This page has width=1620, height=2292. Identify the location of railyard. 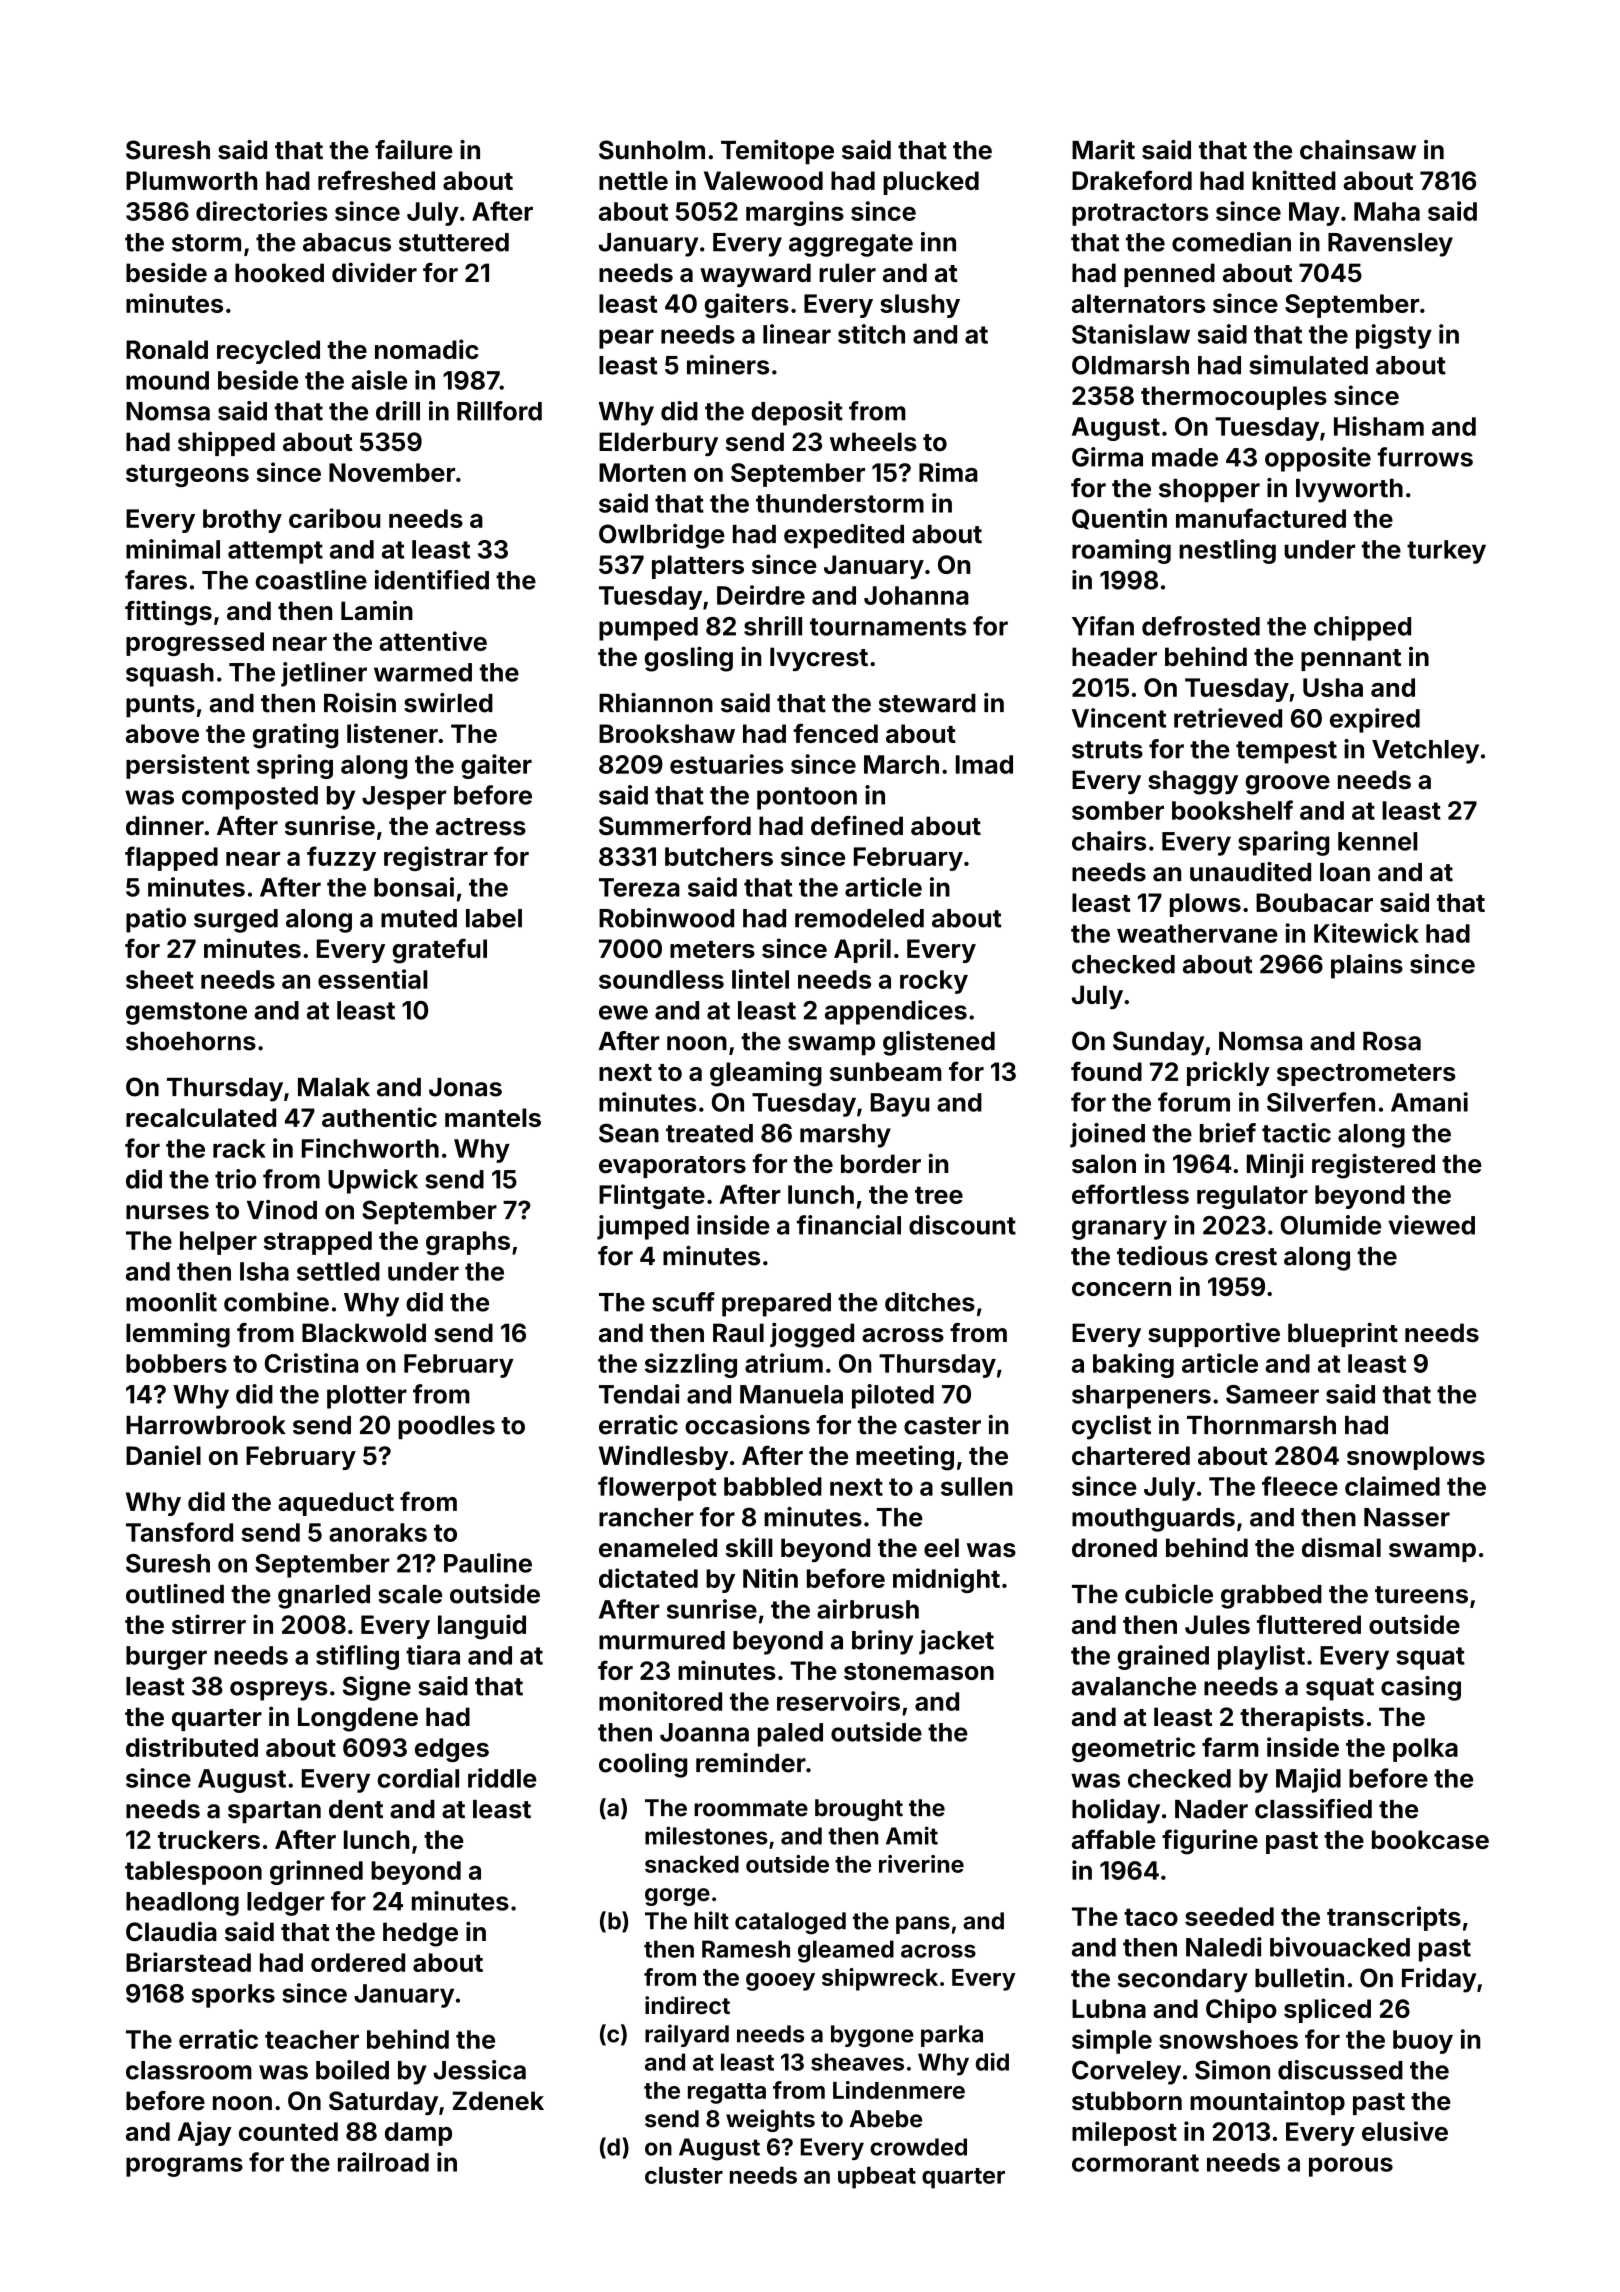
(687, 2035).
